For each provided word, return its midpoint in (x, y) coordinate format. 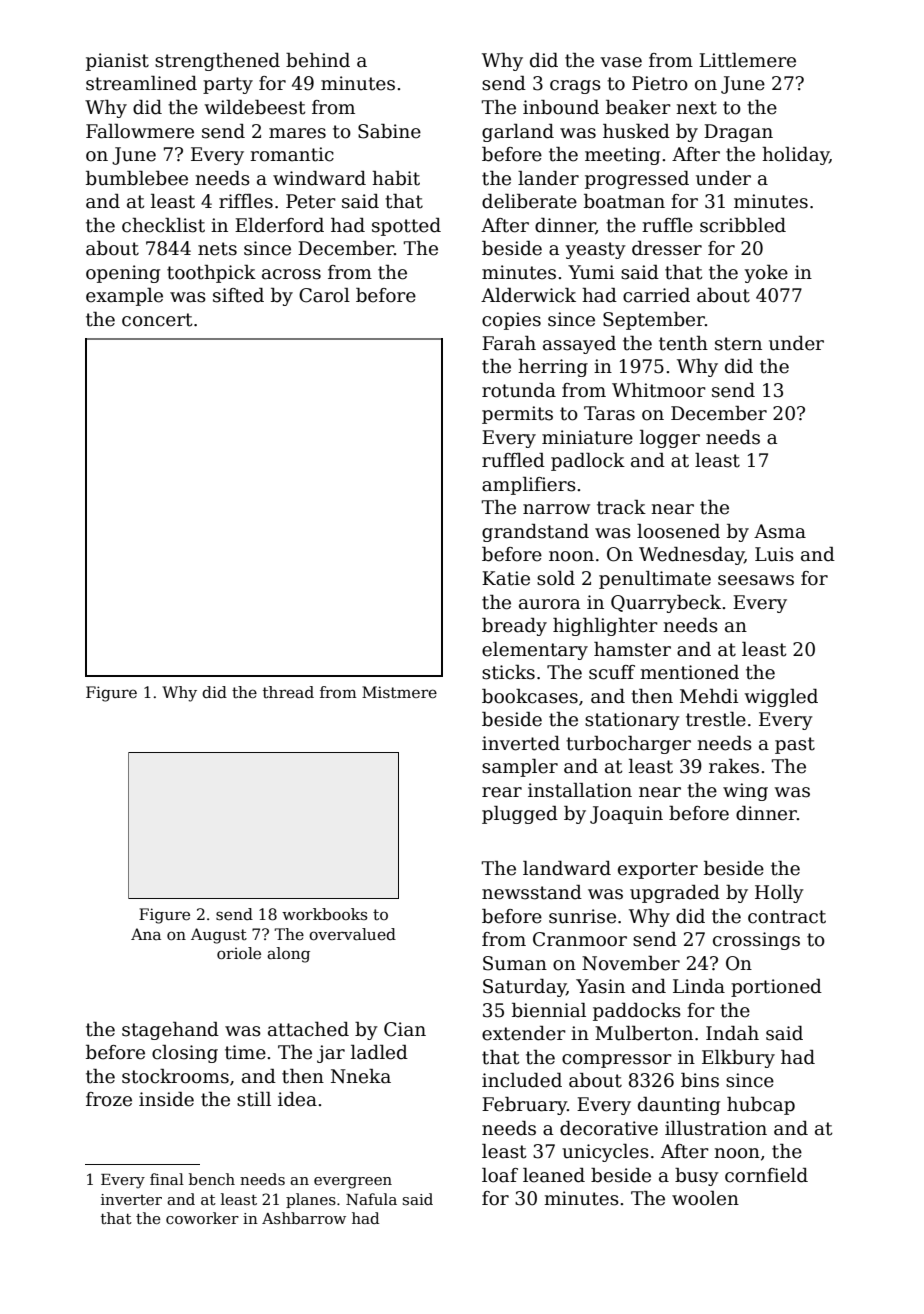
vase (621, 62)
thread (288, 692)
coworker (202, 1218)
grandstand (535, 533)
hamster (632, 649)
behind (318, 60)
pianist (117, 62)
